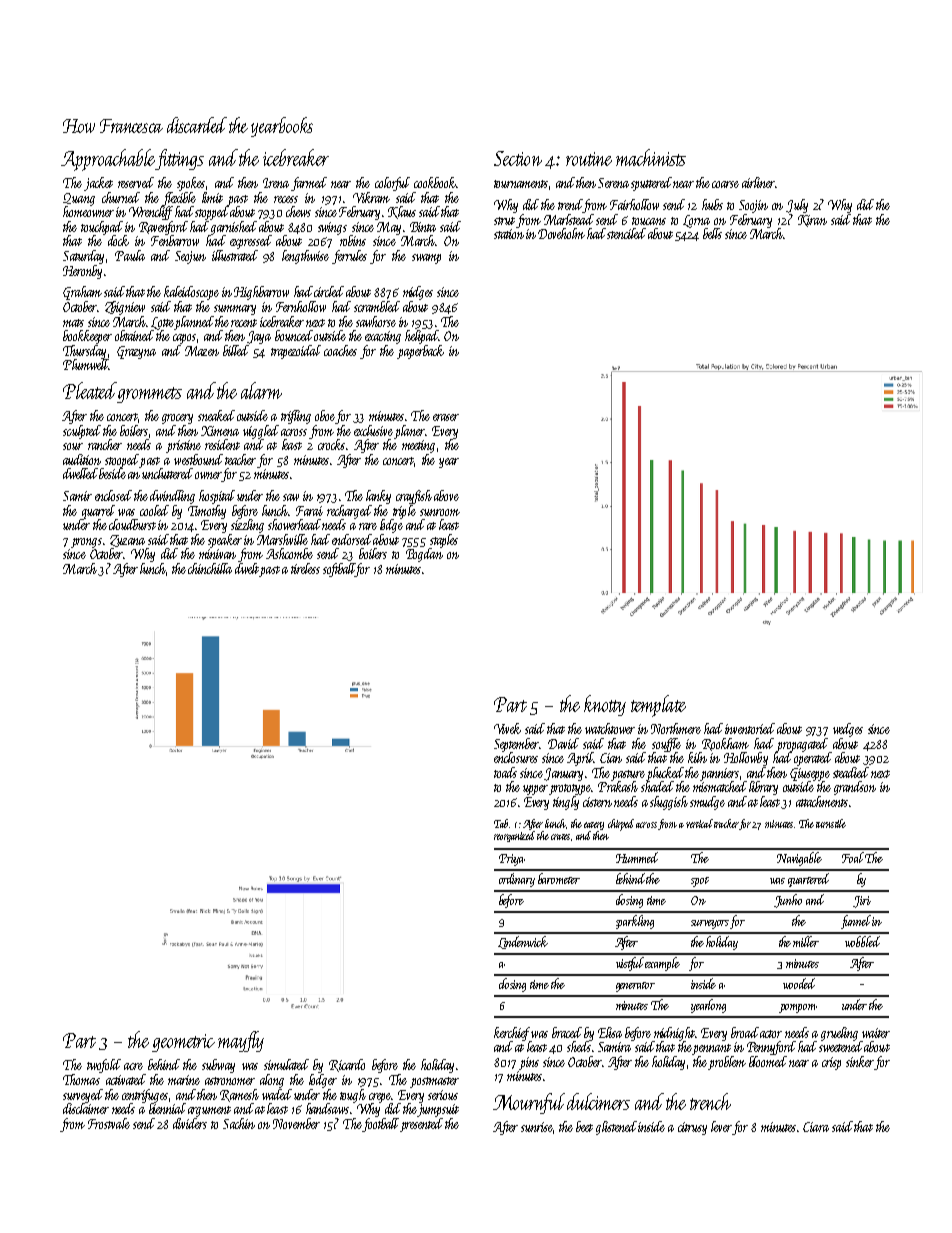  What do you see at coordinates (190, 1123) in the image?
I see `dividers` at bounding box center [190, 1123].
